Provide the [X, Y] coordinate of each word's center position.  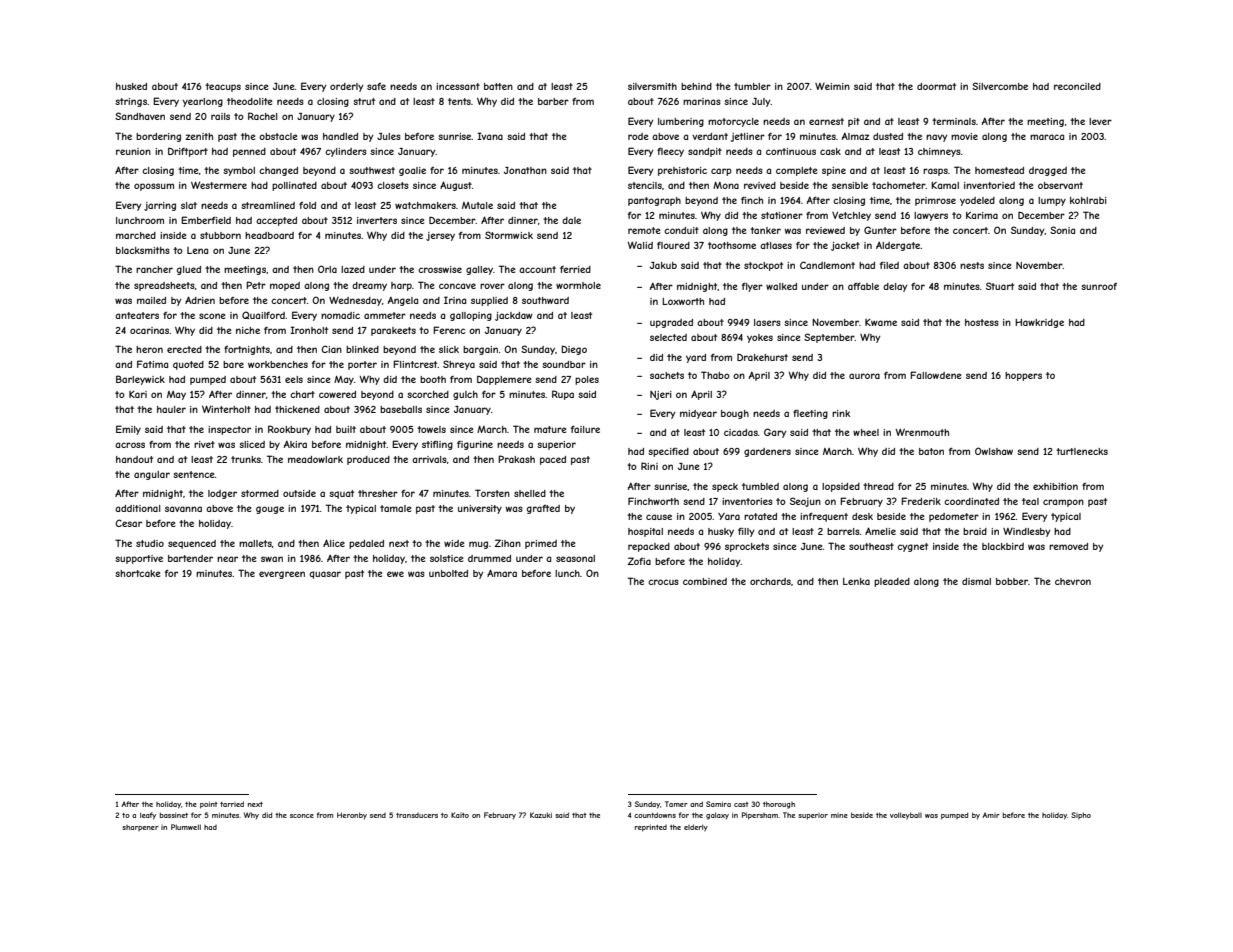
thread [878, 486]
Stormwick [509, 235]
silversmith [652, 86]
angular [152, 475]
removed [1068, 546]
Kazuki [541, 815]
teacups [223, 87]
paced [553, 460]
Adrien [200, 300]
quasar [325, 575]
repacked [649, 547]
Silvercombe [1000, 86]
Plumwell [186, 827]
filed [889, 265]
